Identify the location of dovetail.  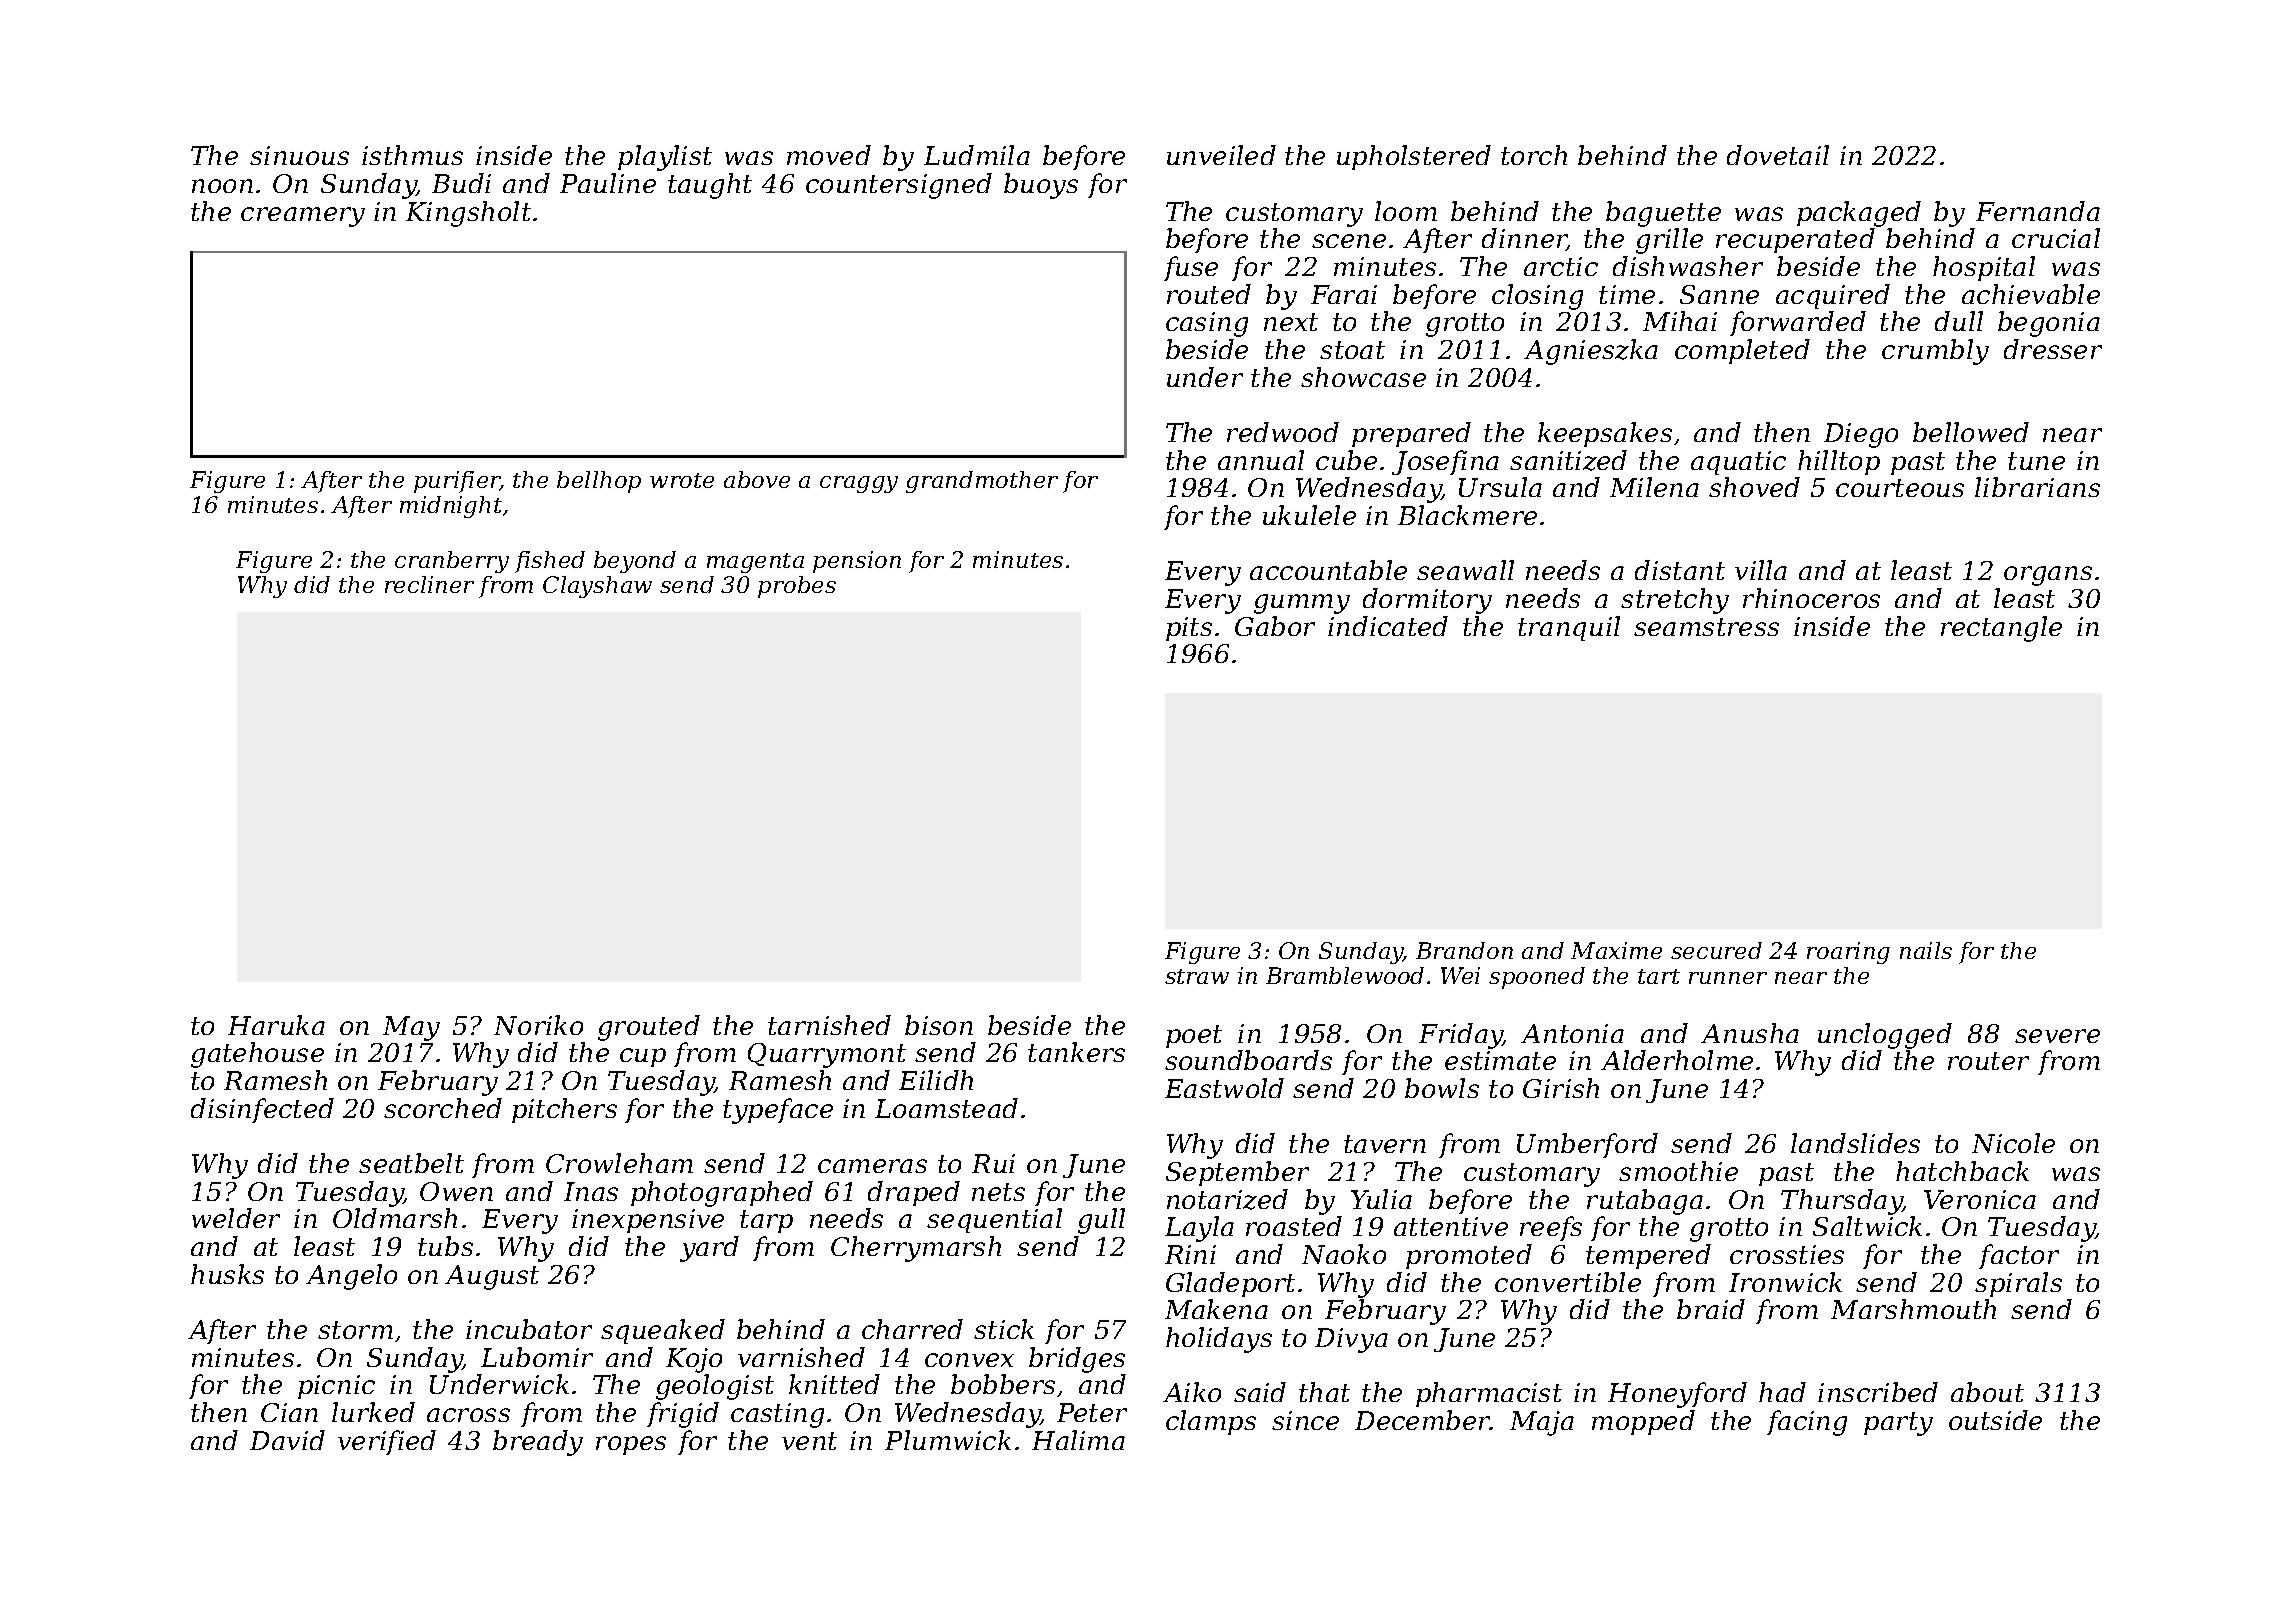
(1778, 155).
